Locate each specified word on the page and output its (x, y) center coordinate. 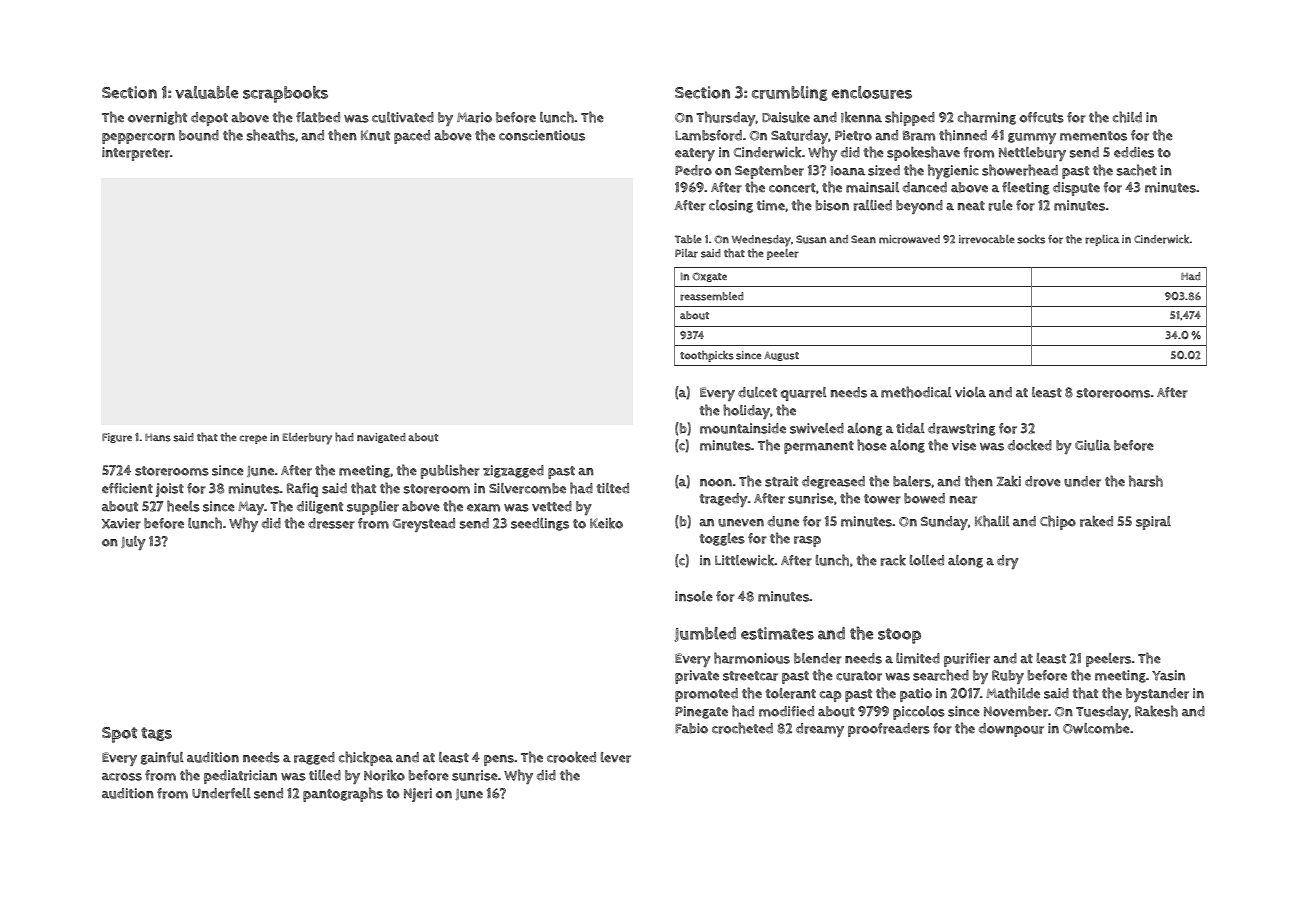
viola (970, 392)
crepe (253, 439)
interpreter (136, 154)
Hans (158, 437)
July (133, 543)
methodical (916, 392)
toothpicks (707, 356)
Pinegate (701, 712)
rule (1000, 205)
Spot (119, 735)
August (781, 356)
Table (688, 239)
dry (1008, 562)
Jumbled (705, 634)
